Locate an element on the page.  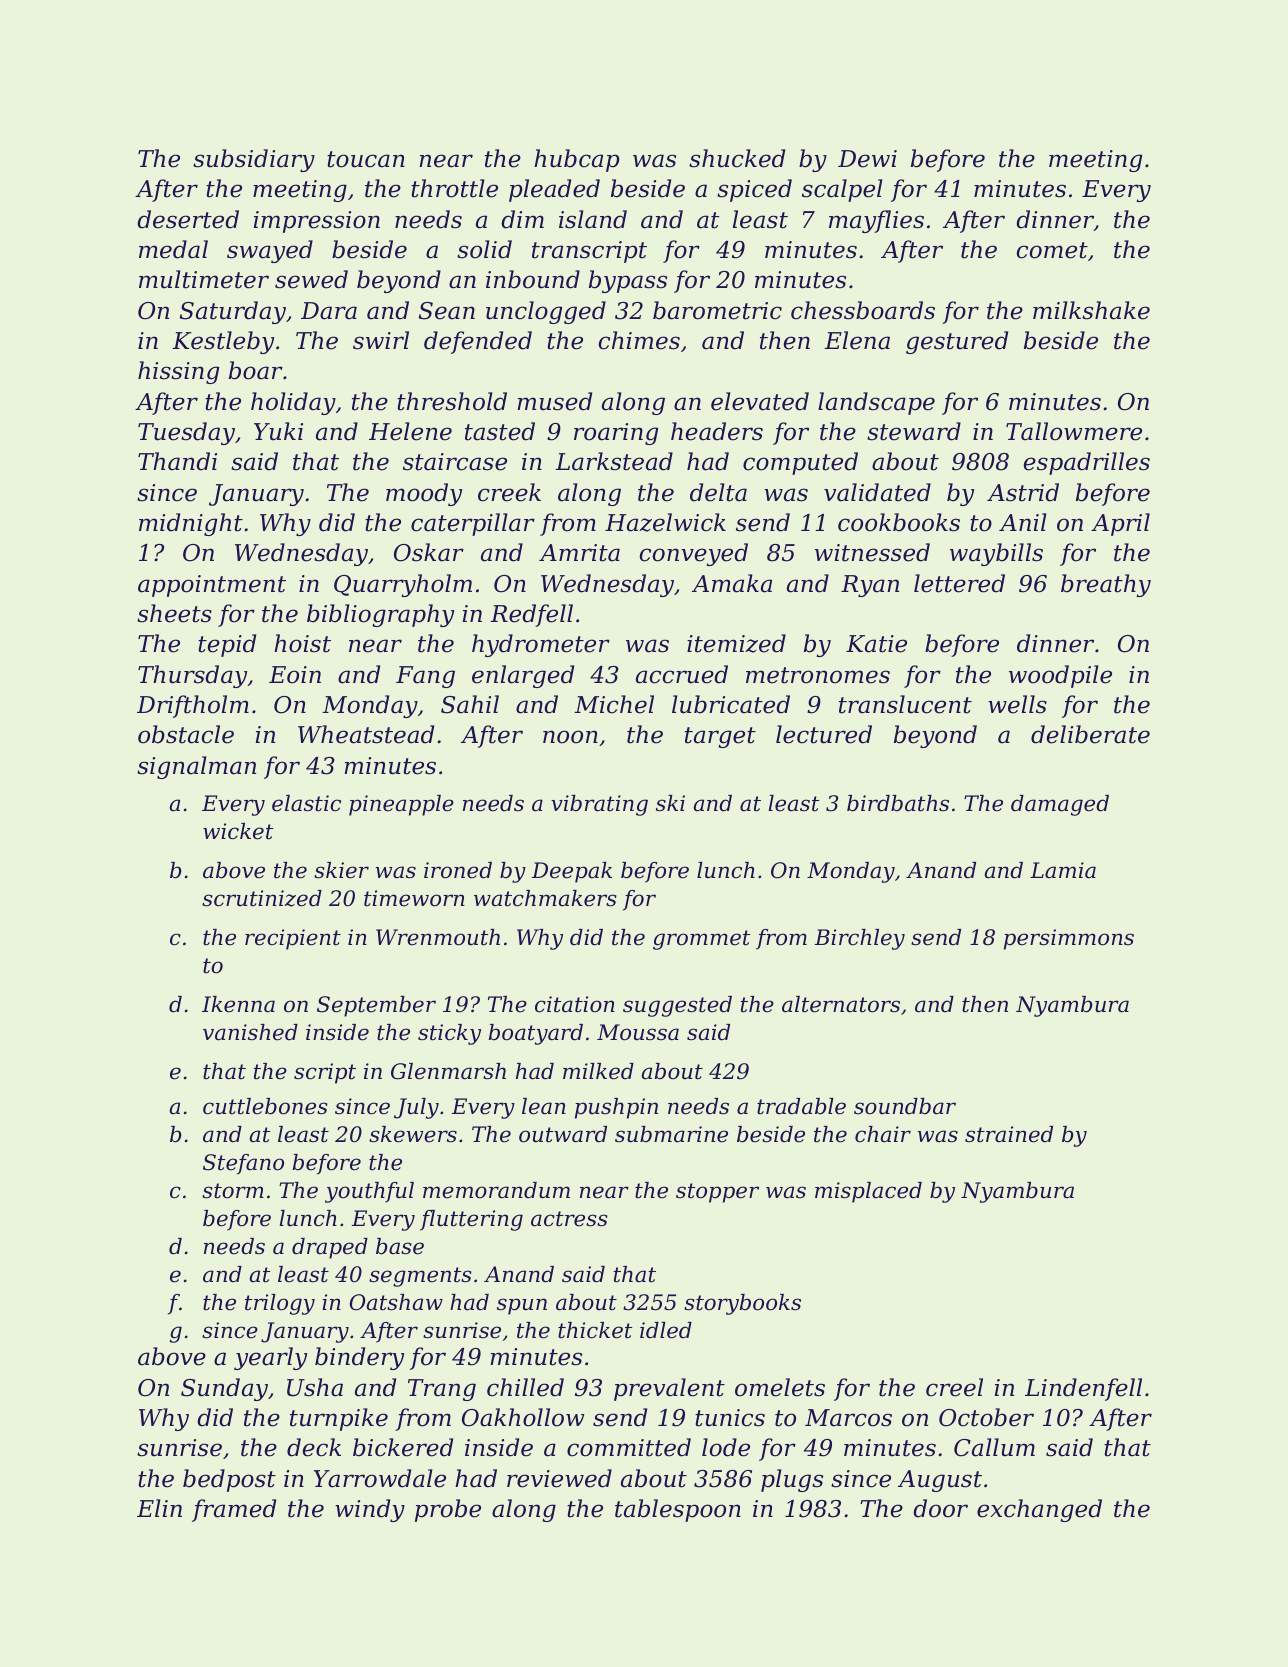
damaged is located at coordinates (1060, 805).
